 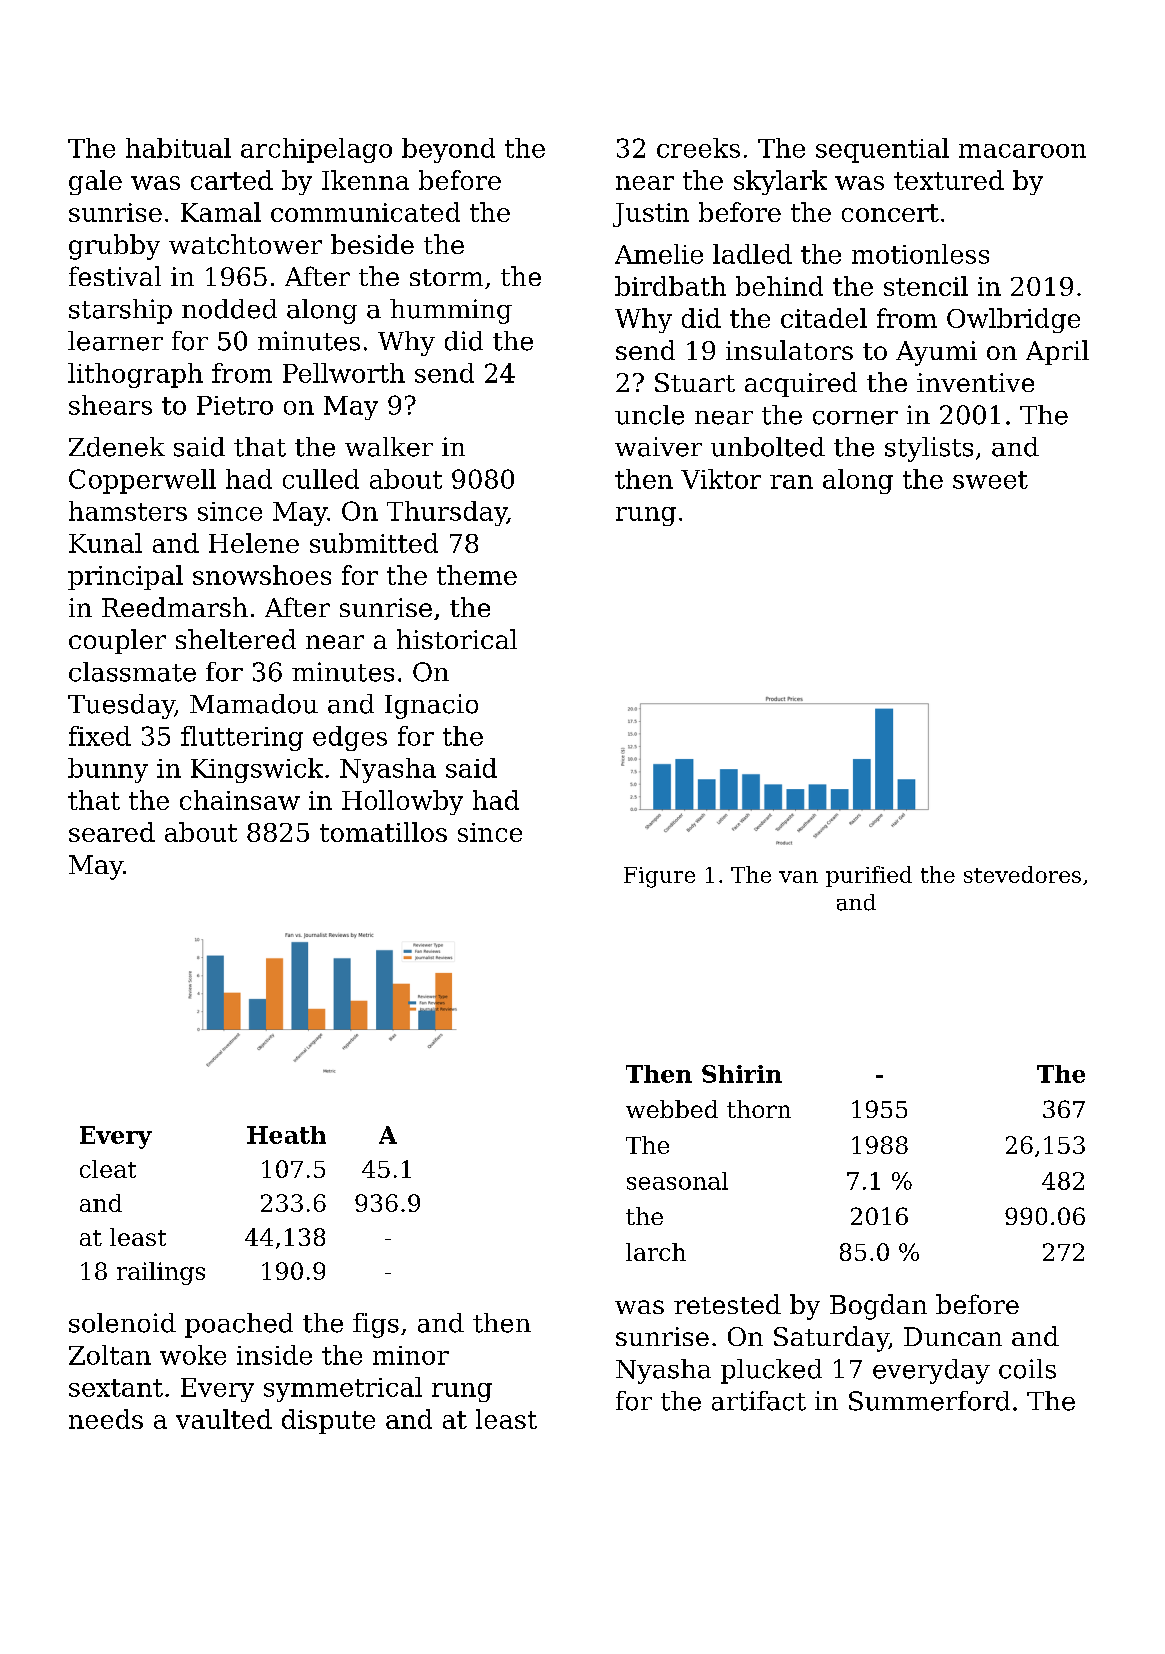 I want to click on Heath, so click(x=286, y=1135).
